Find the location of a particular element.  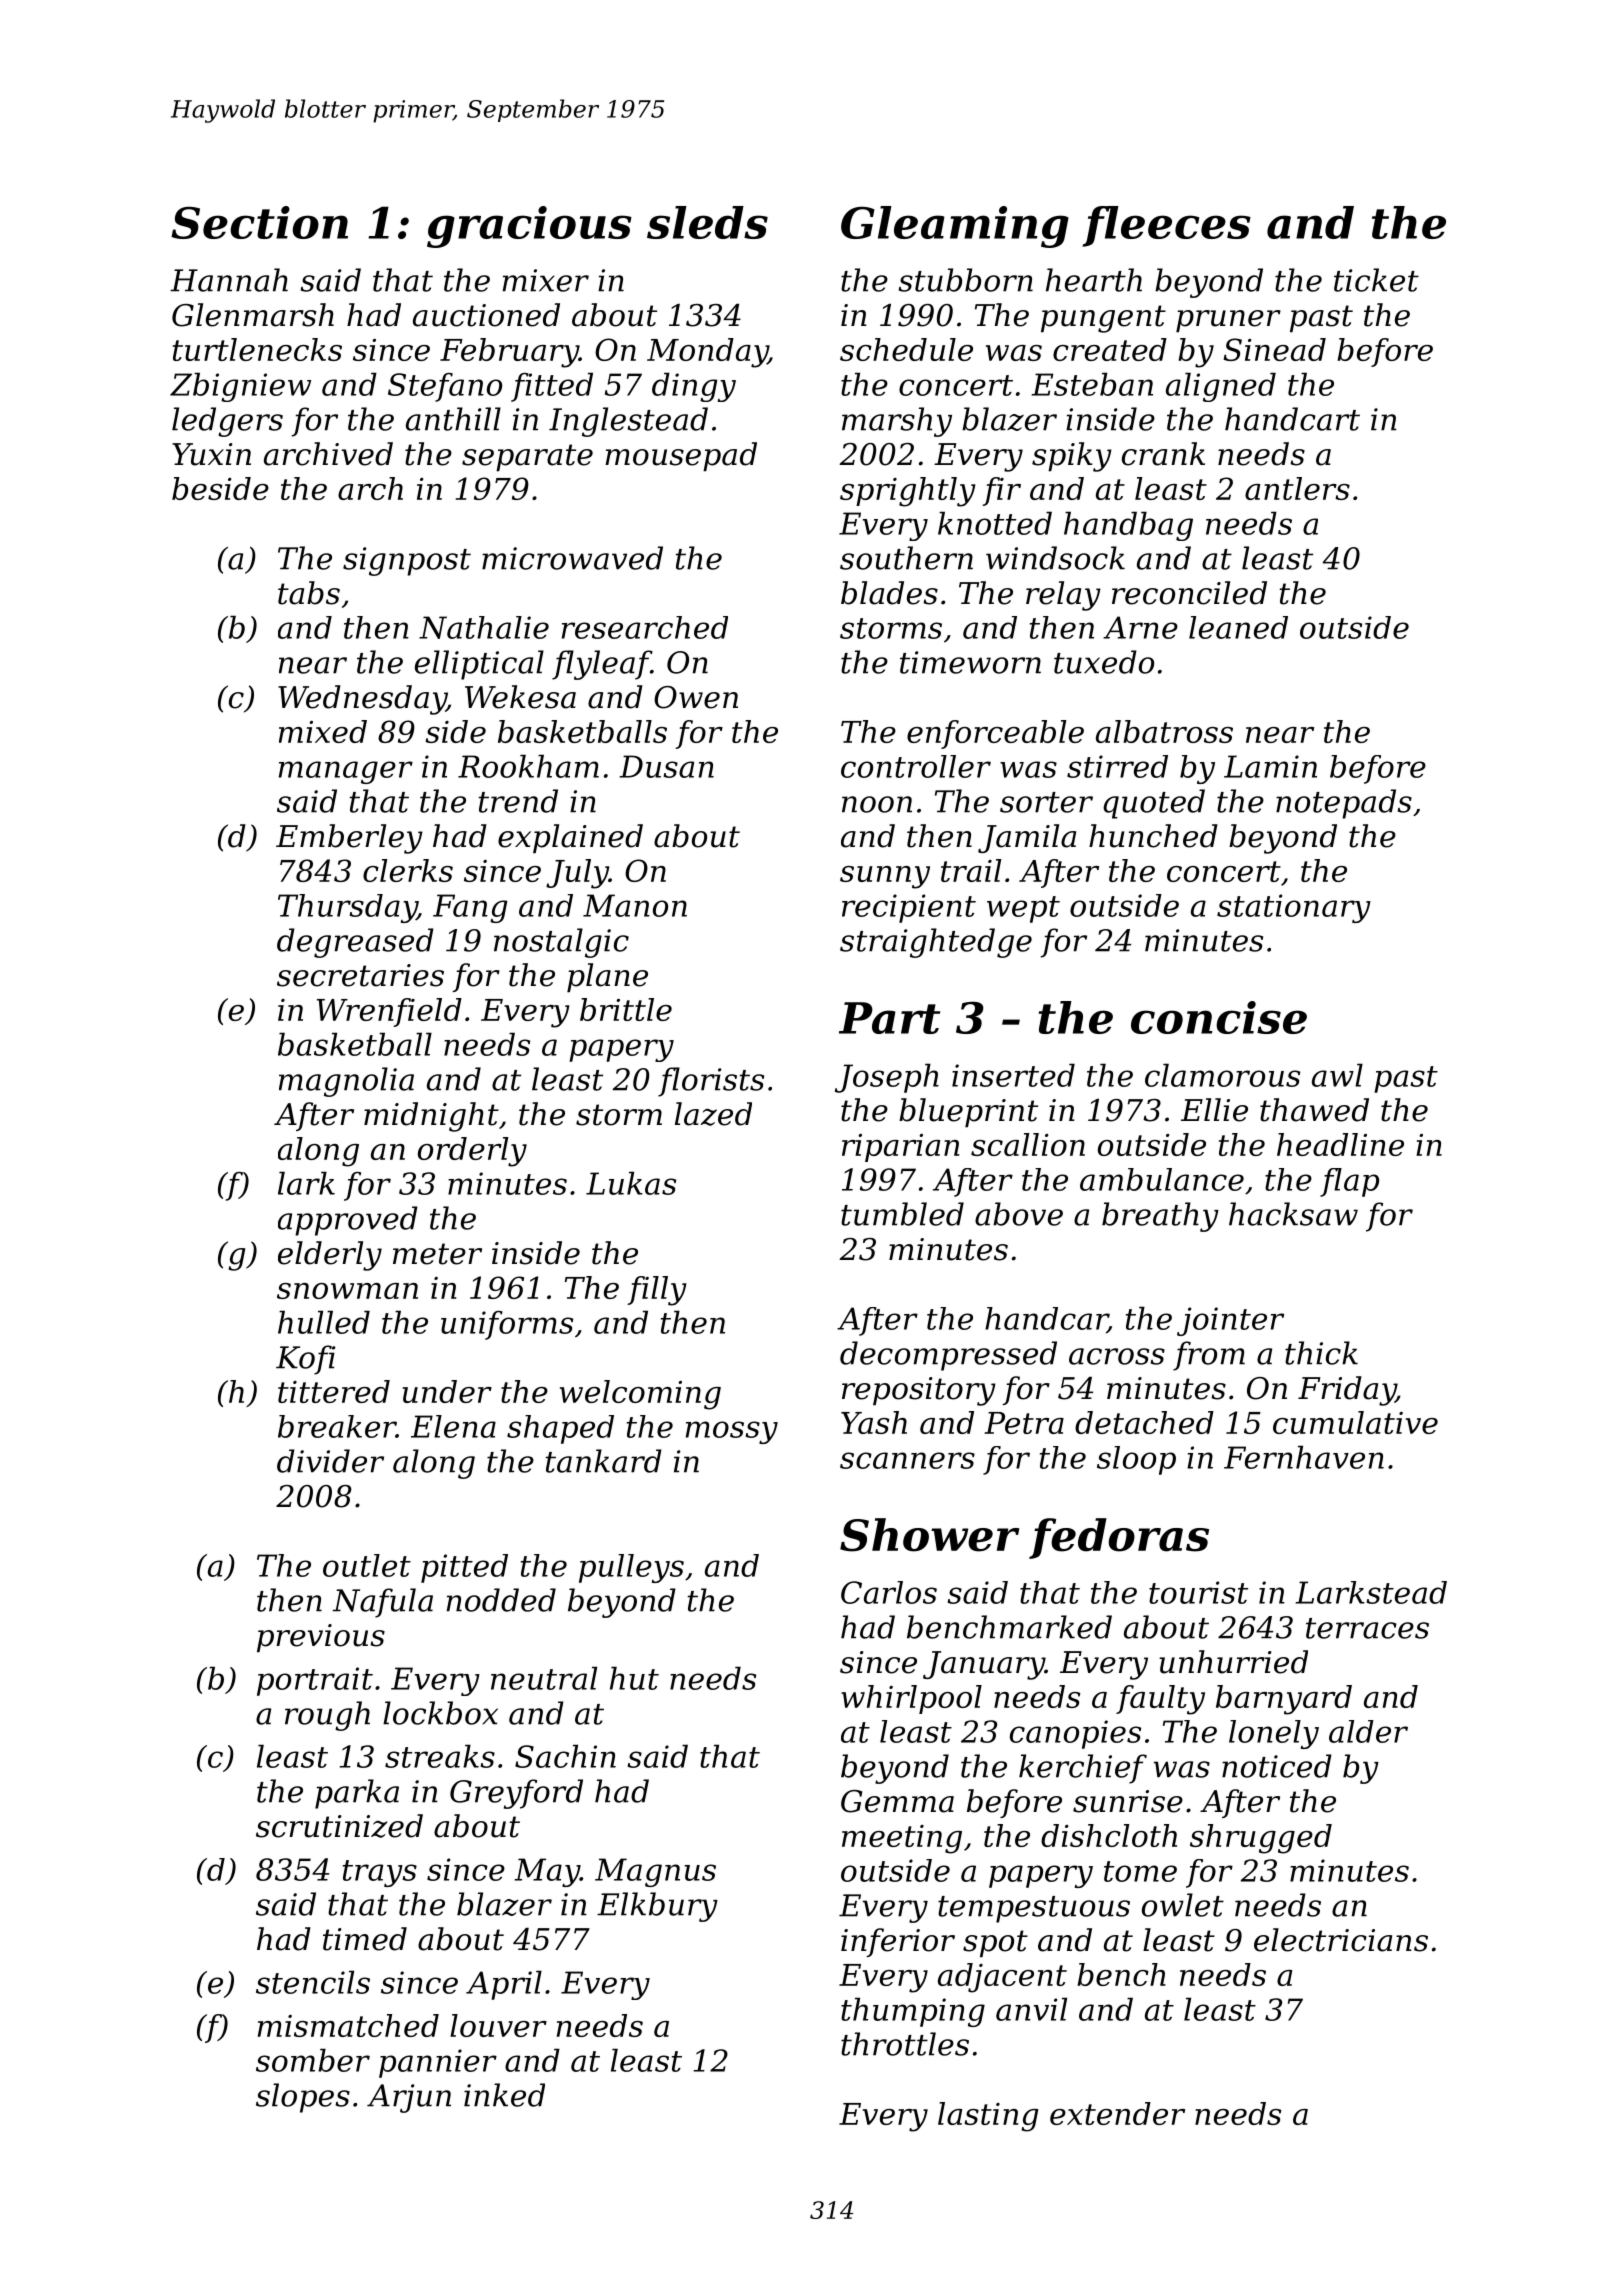

slopes is located at coordinates (303, 2098).
